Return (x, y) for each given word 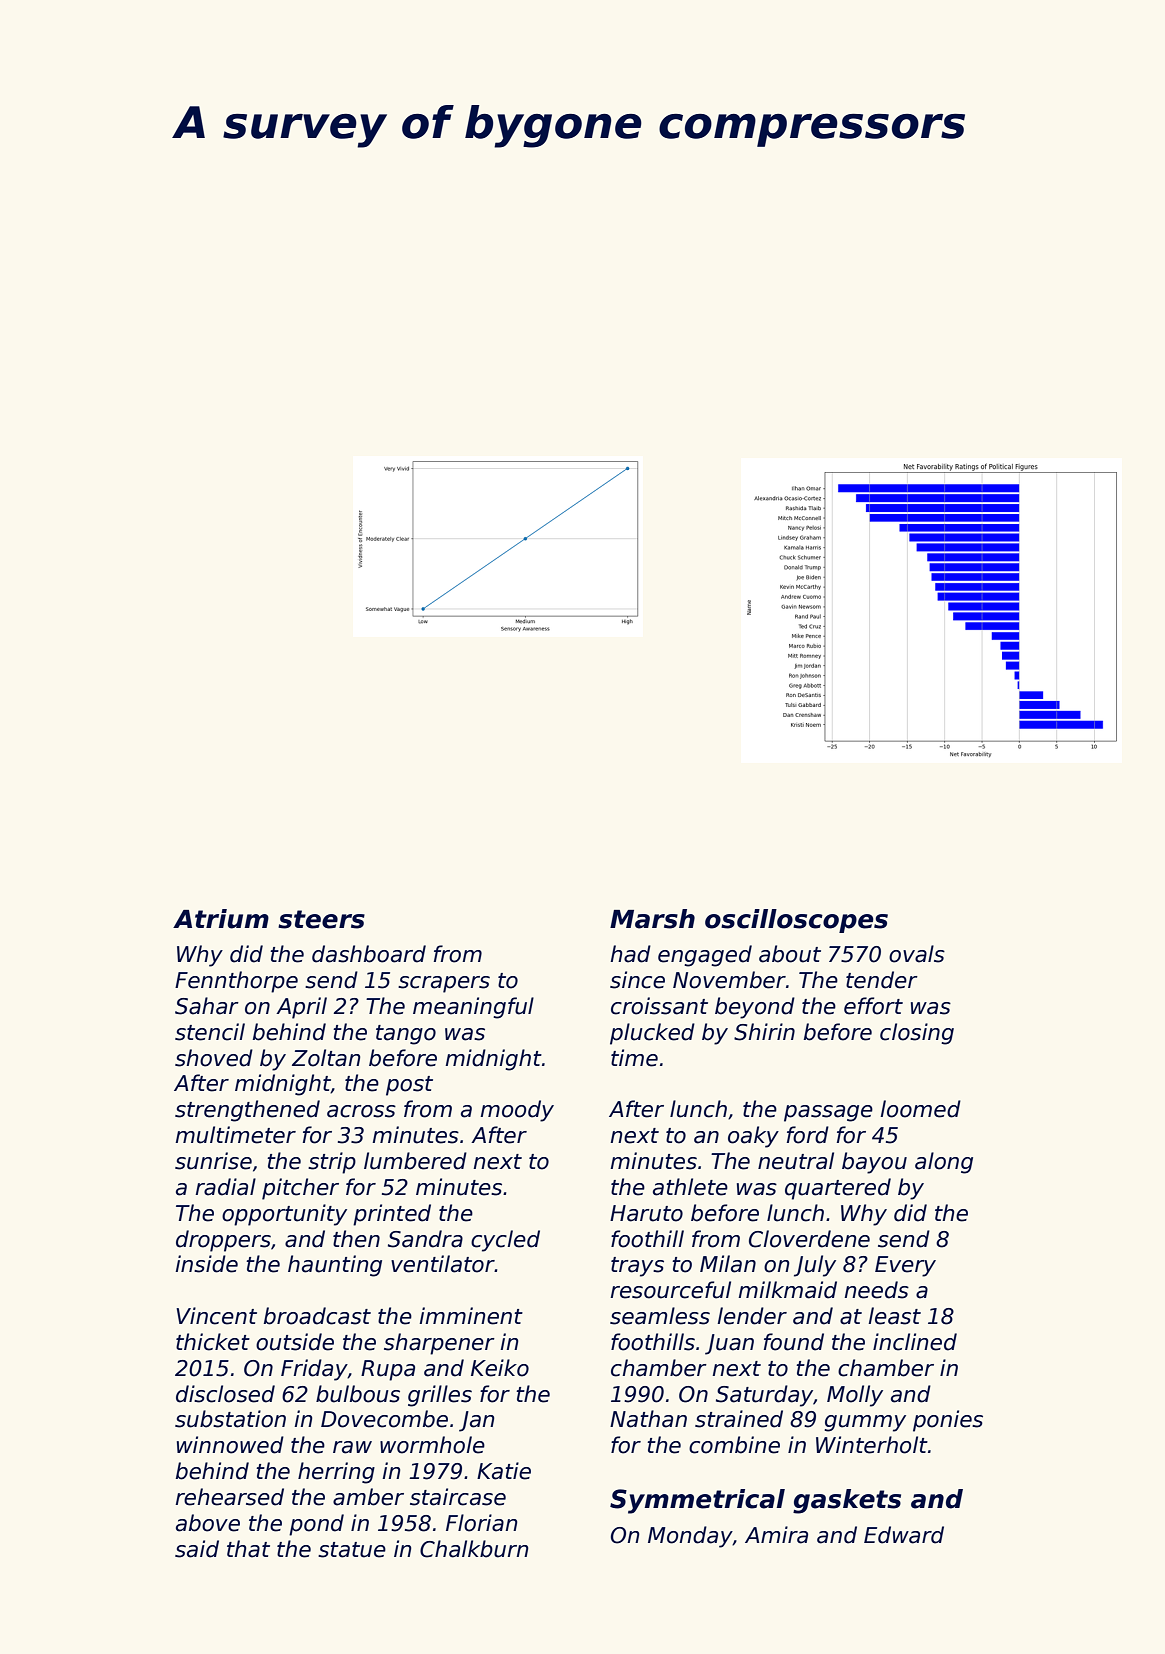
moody (517, 1111)
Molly (855, 1396)
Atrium (221, 919)
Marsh (652, 919)
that (248, 1549)
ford (808, 1135)
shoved (214, 1058)
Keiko (500, 1368)
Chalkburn (474, 1549)
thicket (213, 1342)
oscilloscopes (796, 921)
